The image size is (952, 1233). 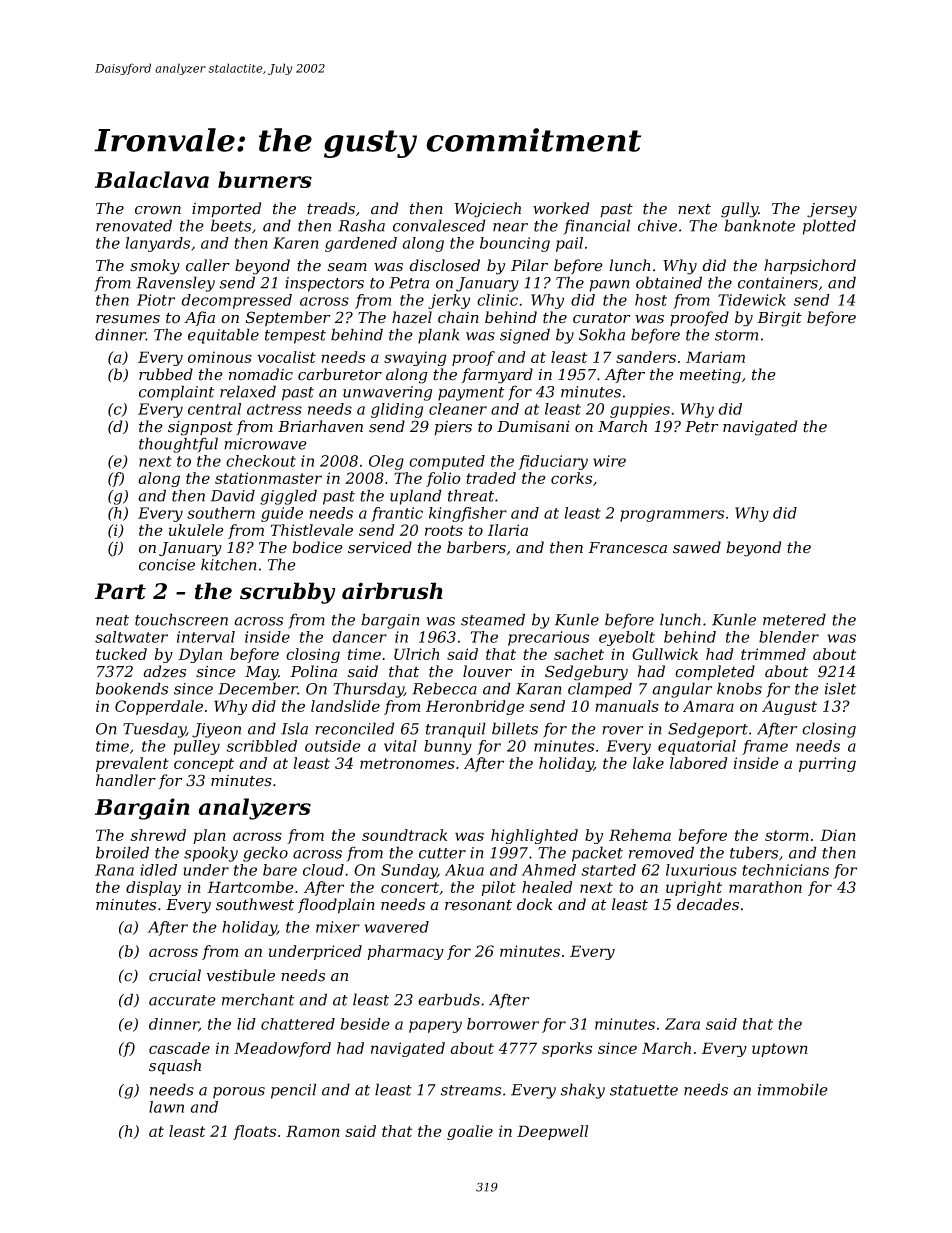 I want to click on frantic, so click(x=397, y=514).
